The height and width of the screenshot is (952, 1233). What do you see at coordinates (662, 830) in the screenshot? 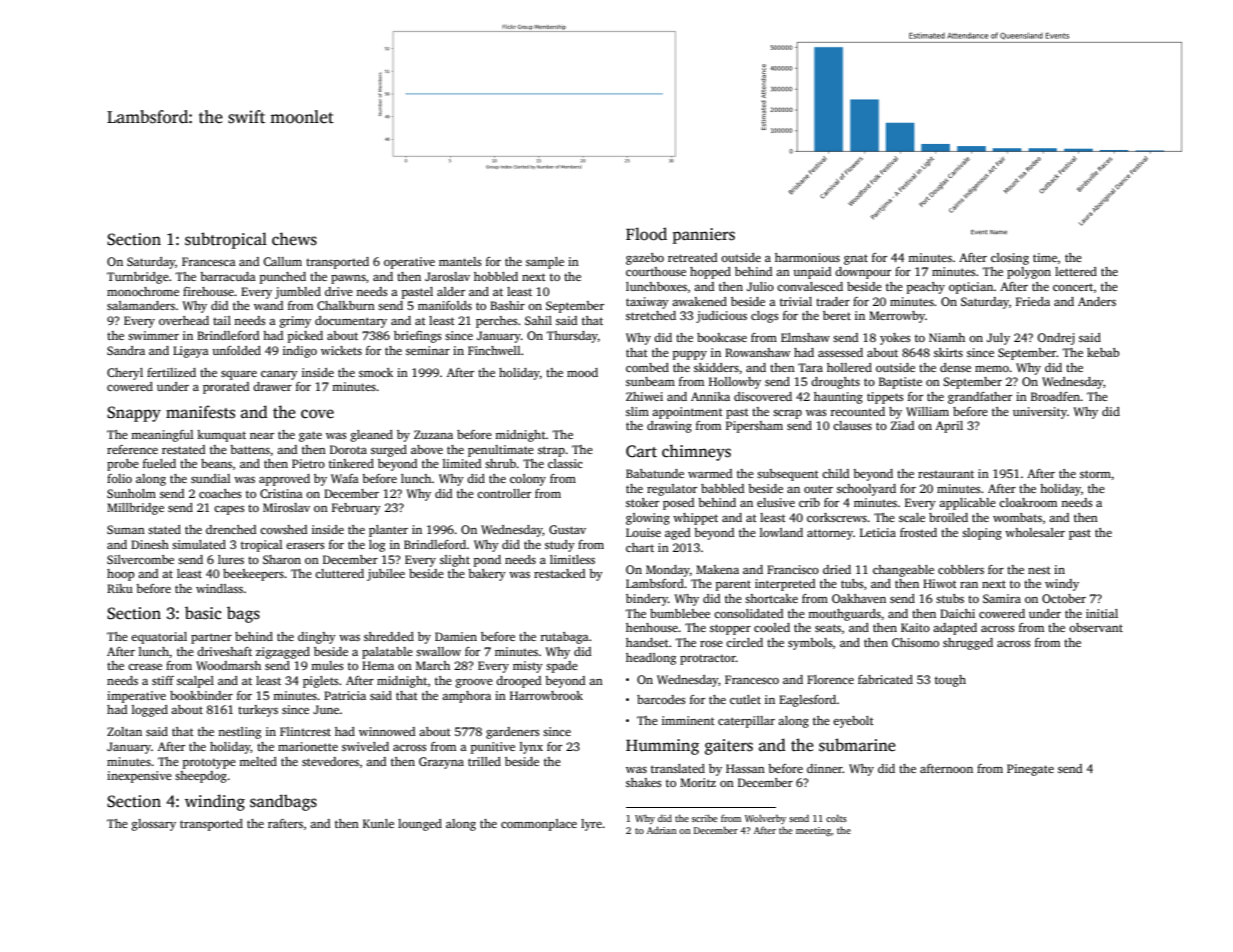
I see `Adrian` at bounding box center [662, 830].
